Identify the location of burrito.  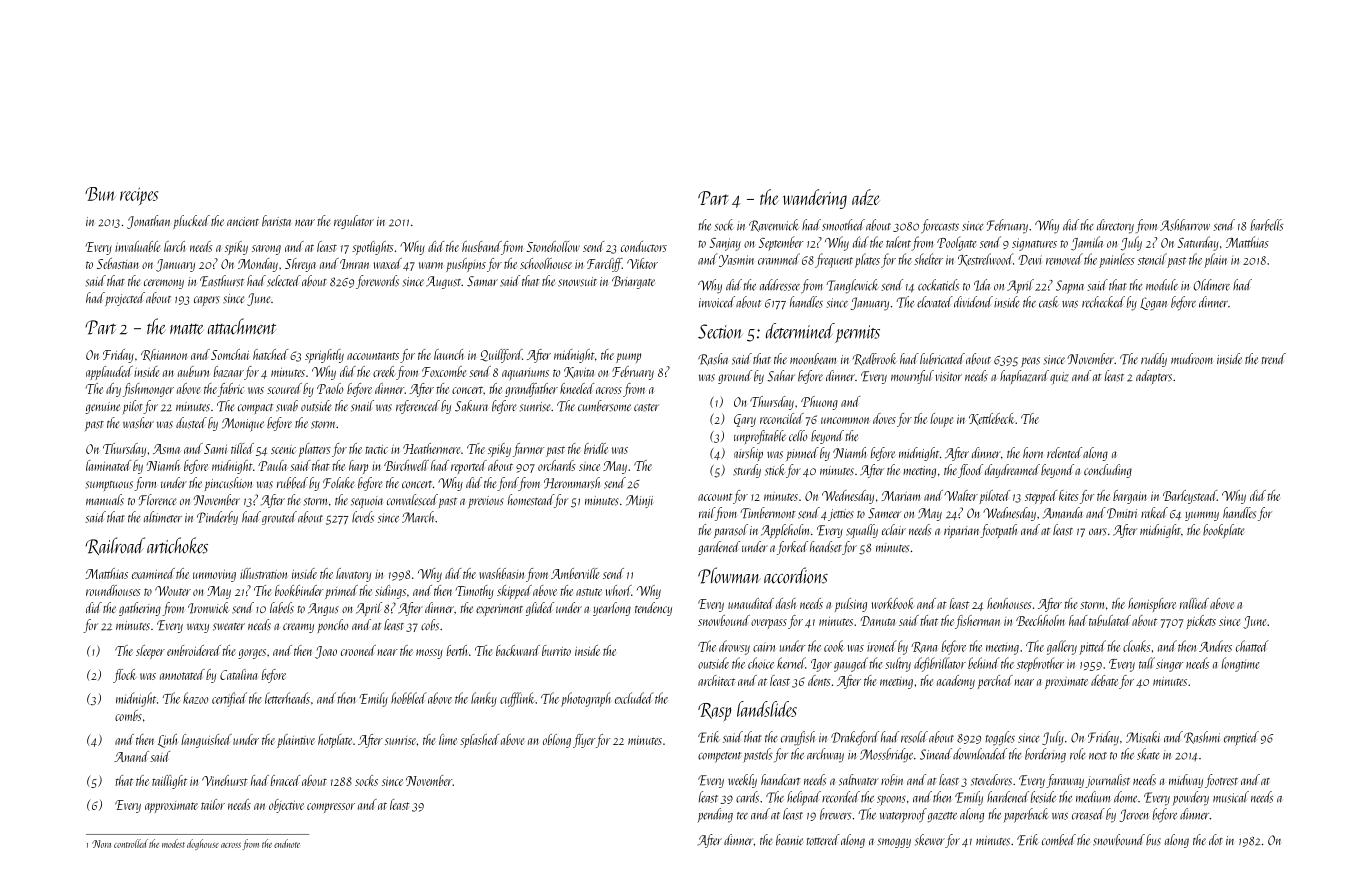
(556, 650).
